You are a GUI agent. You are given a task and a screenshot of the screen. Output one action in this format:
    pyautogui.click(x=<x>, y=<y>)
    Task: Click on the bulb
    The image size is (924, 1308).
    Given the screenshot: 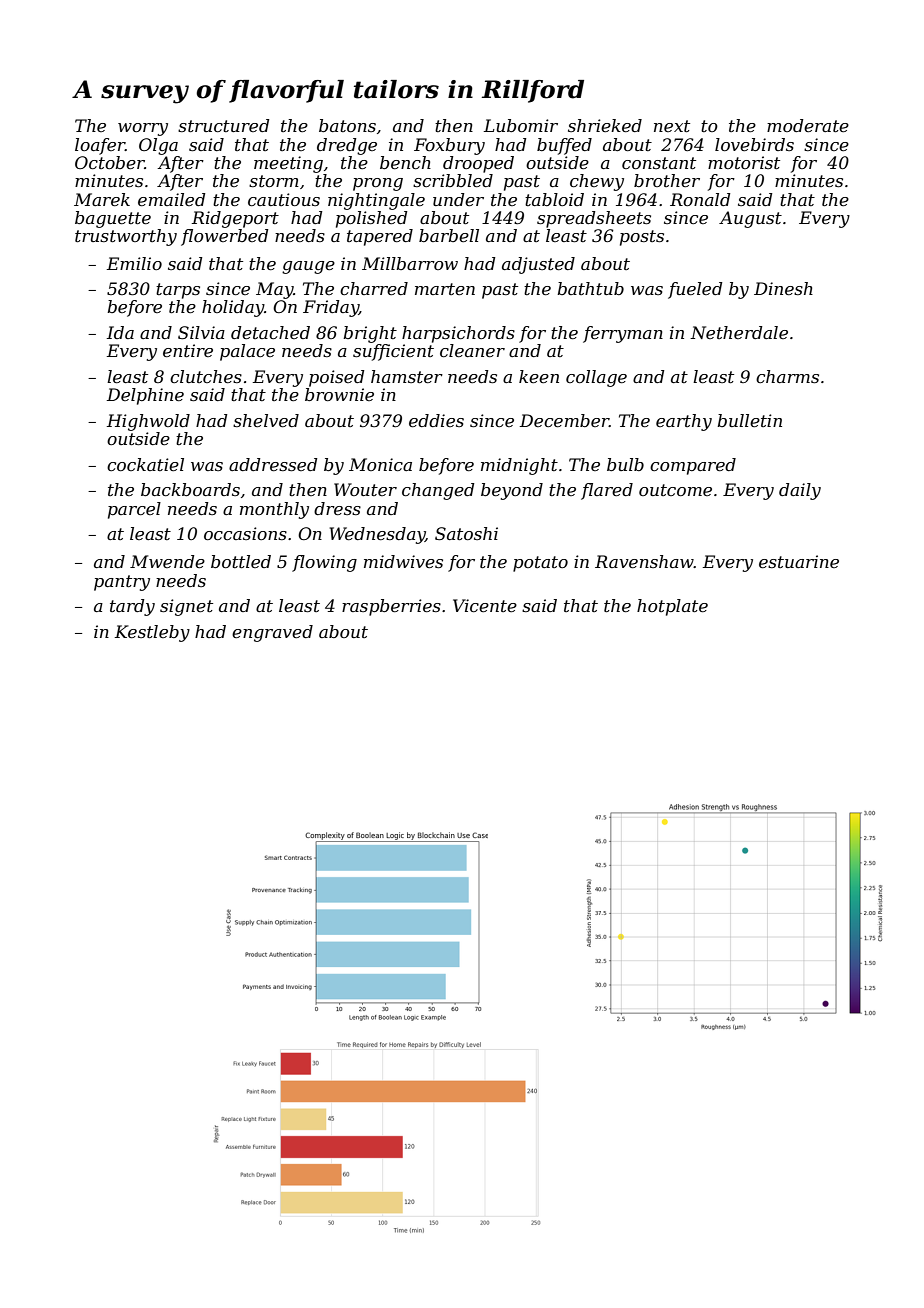 What is the action you would take?
    pyautogui.click(x=625, y=464)
